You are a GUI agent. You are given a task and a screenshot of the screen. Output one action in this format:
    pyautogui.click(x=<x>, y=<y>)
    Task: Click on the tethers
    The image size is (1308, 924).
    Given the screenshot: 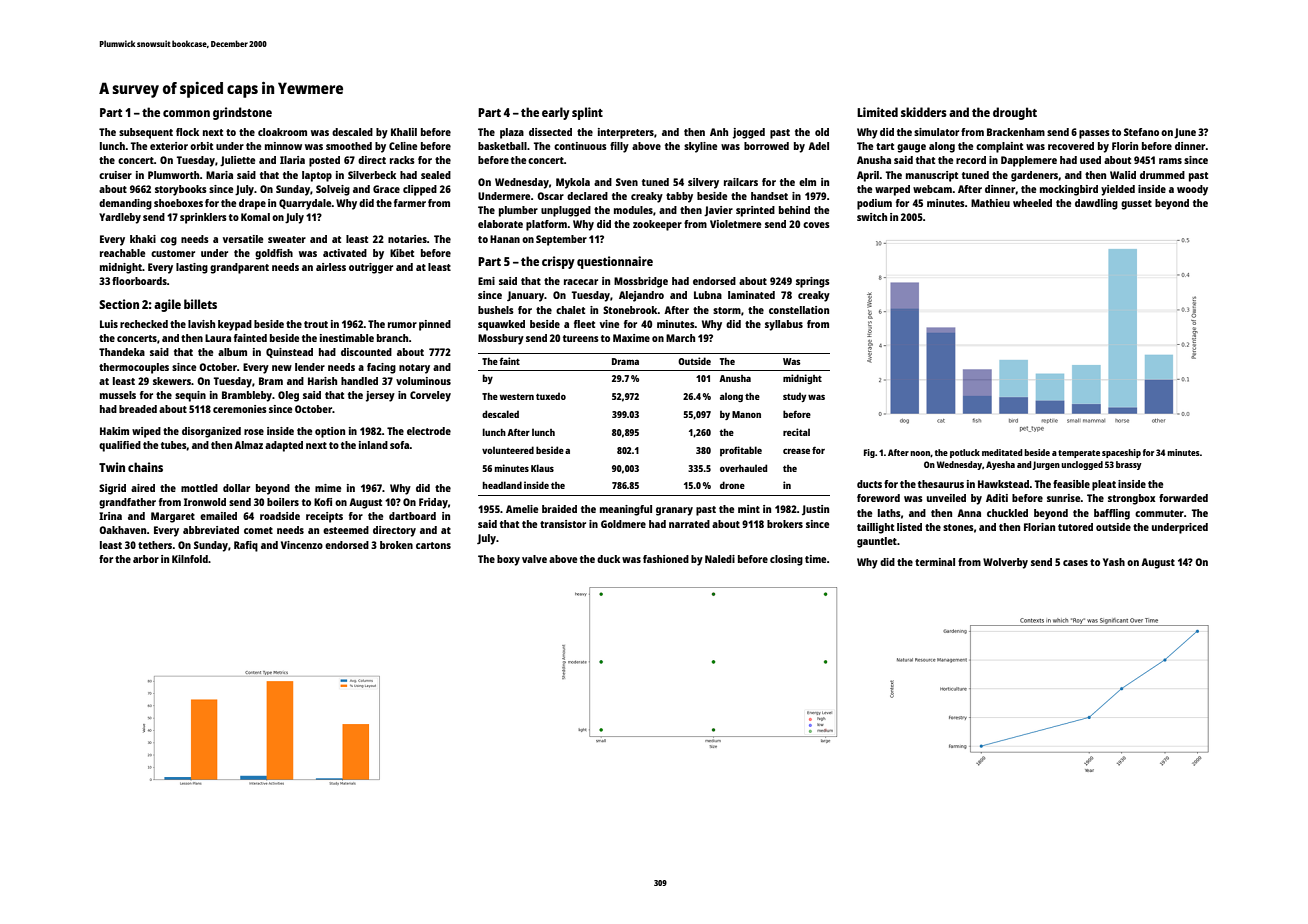 What is the action you would take?
    pyautogui.click(x=155, y=545)
